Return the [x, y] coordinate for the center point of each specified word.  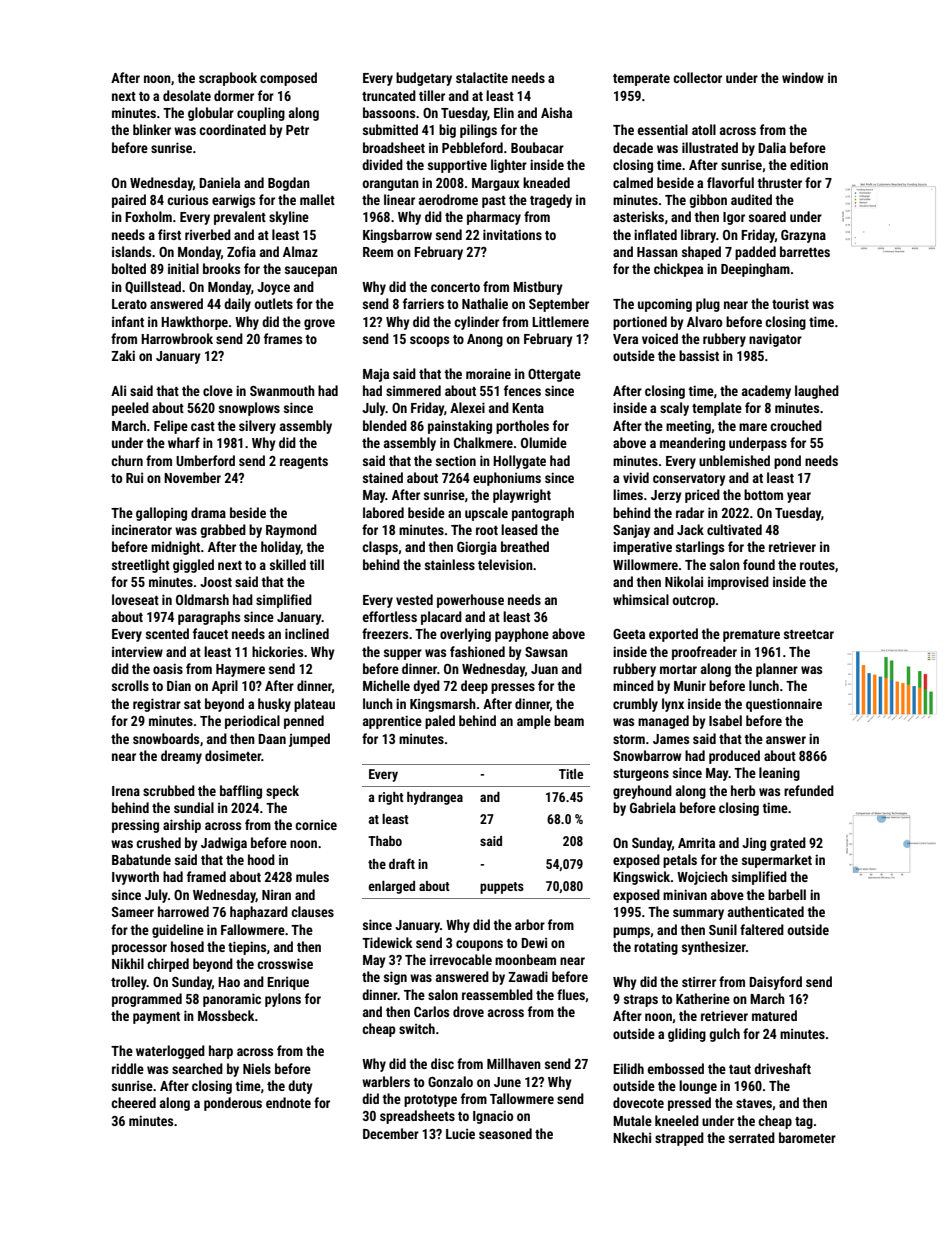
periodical [252, 722]
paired [129, 201]
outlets [273, 303]
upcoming [665, 305]
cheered [133, 1102]
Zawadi [528, 976]
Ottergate [554, 375]
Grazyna [803, 236]
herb [743, 790]
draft [402, 863]
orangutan [390, 185]
